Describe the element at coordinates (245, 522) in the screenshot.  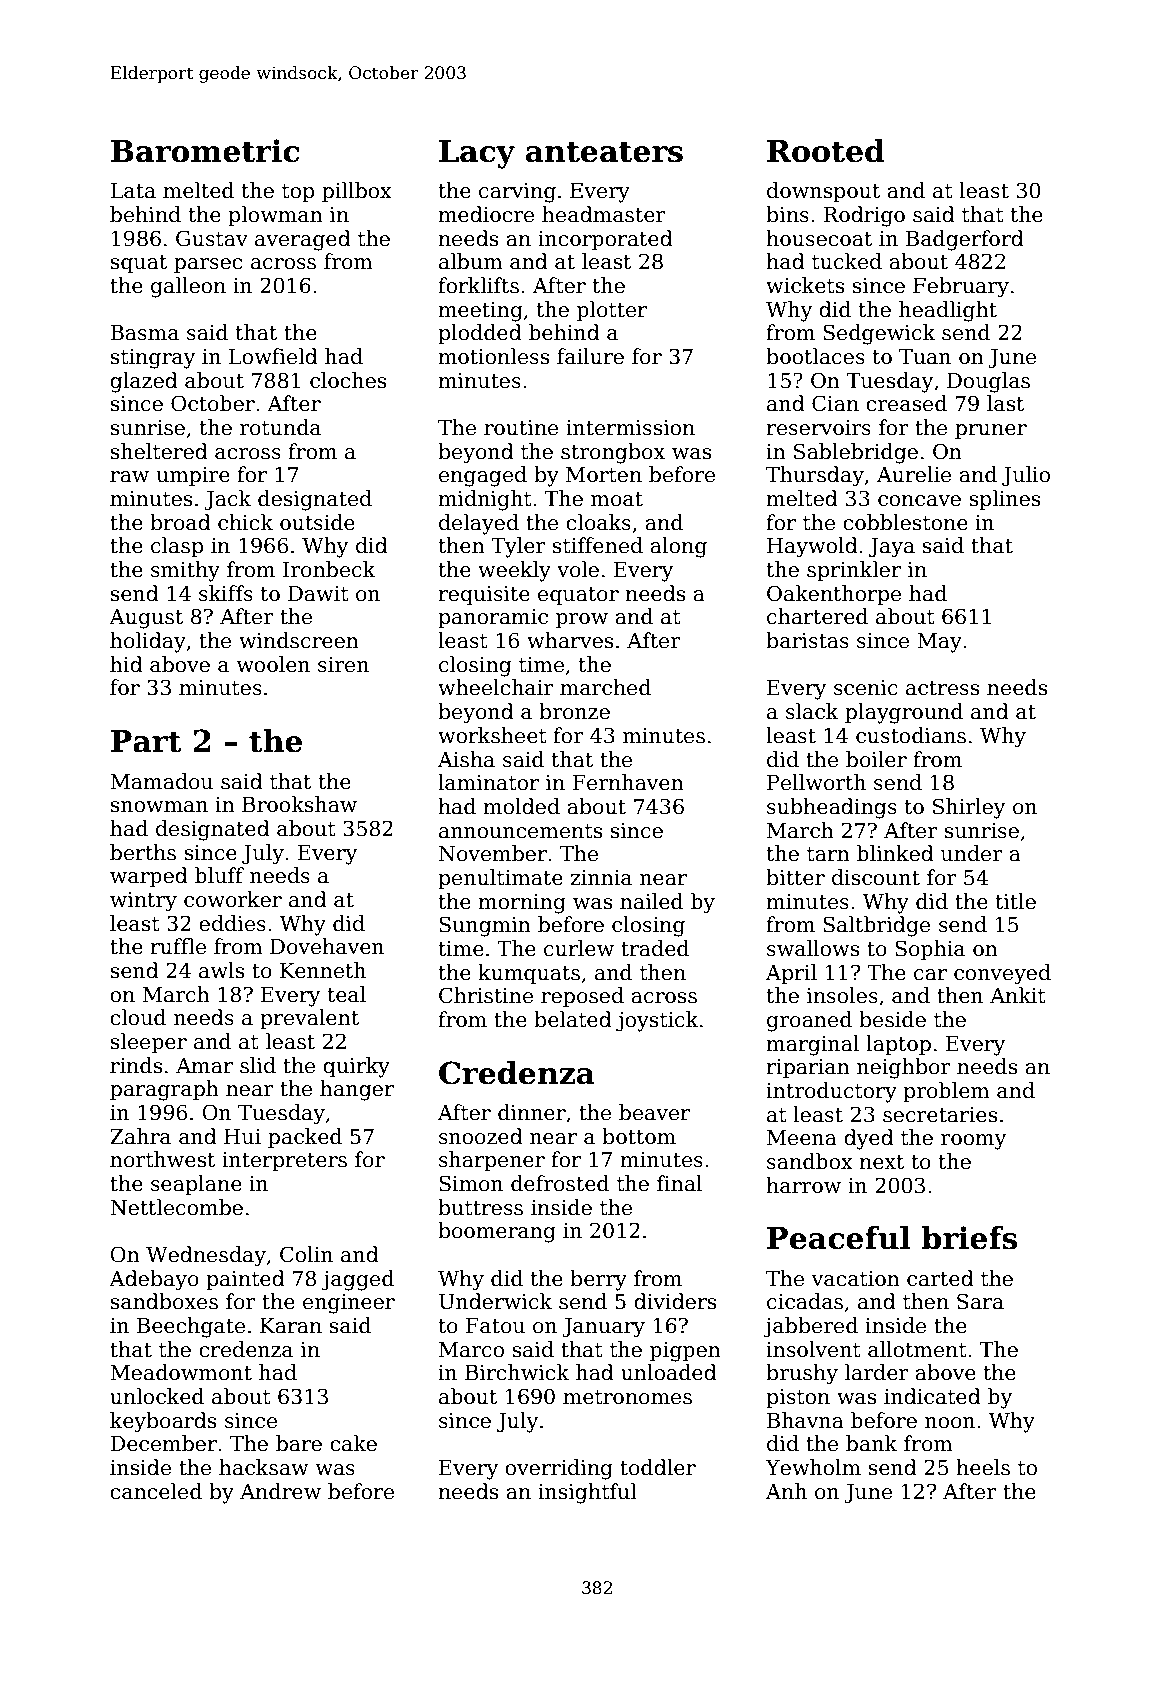
I see `chick` at that location.
